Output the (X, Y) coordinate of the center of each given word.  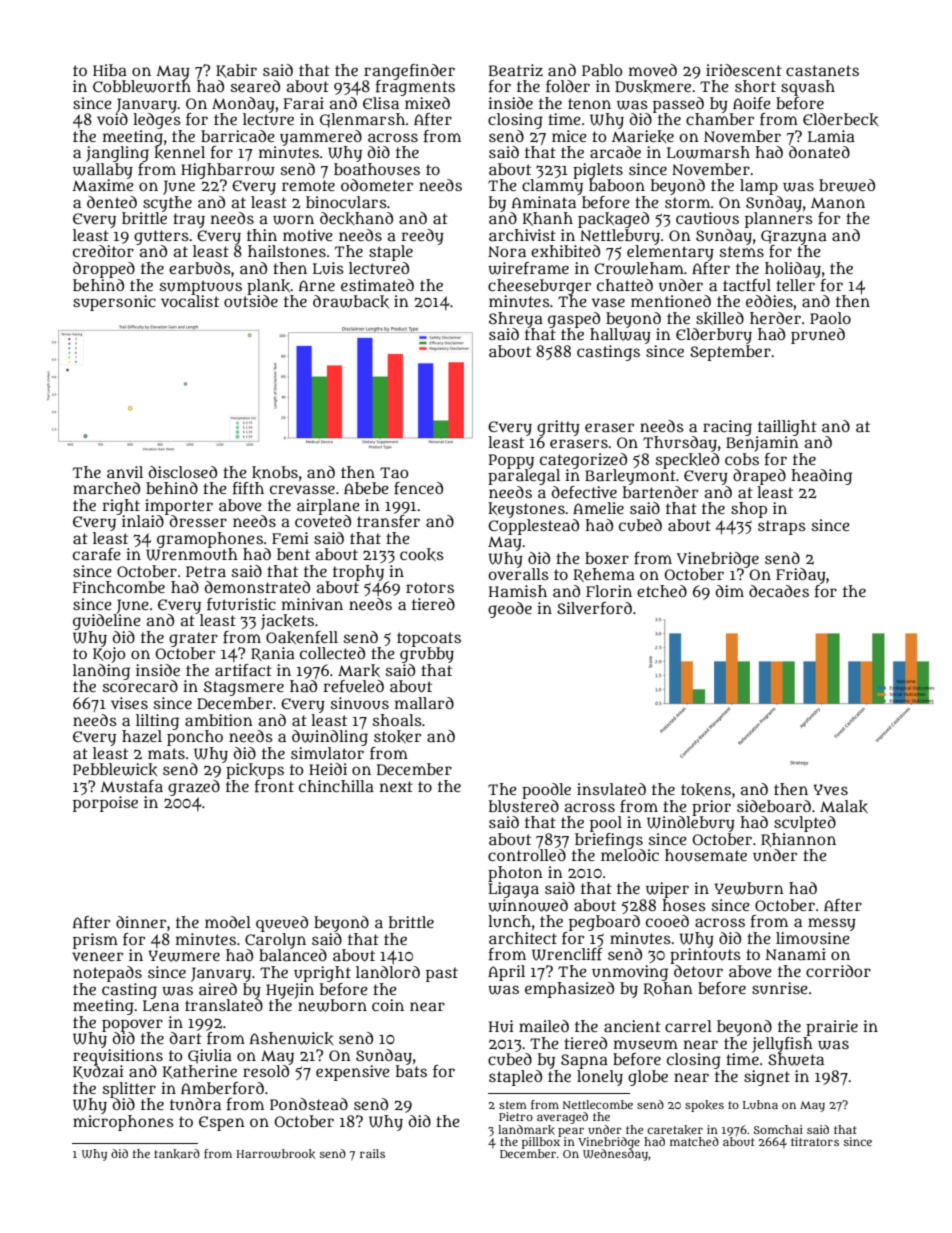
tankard (177, 1154)
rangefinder (409, 72)
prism (95, 941)
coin (388, 1005)
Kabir (236, 71)
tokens (706, 789)
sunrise (780, 988)
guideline (107, 622)
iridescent (744, 70)
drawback (351, 301)
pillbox (541, 1143)
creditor (103, 251)
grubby (427, 655)
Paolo (830, 318)
